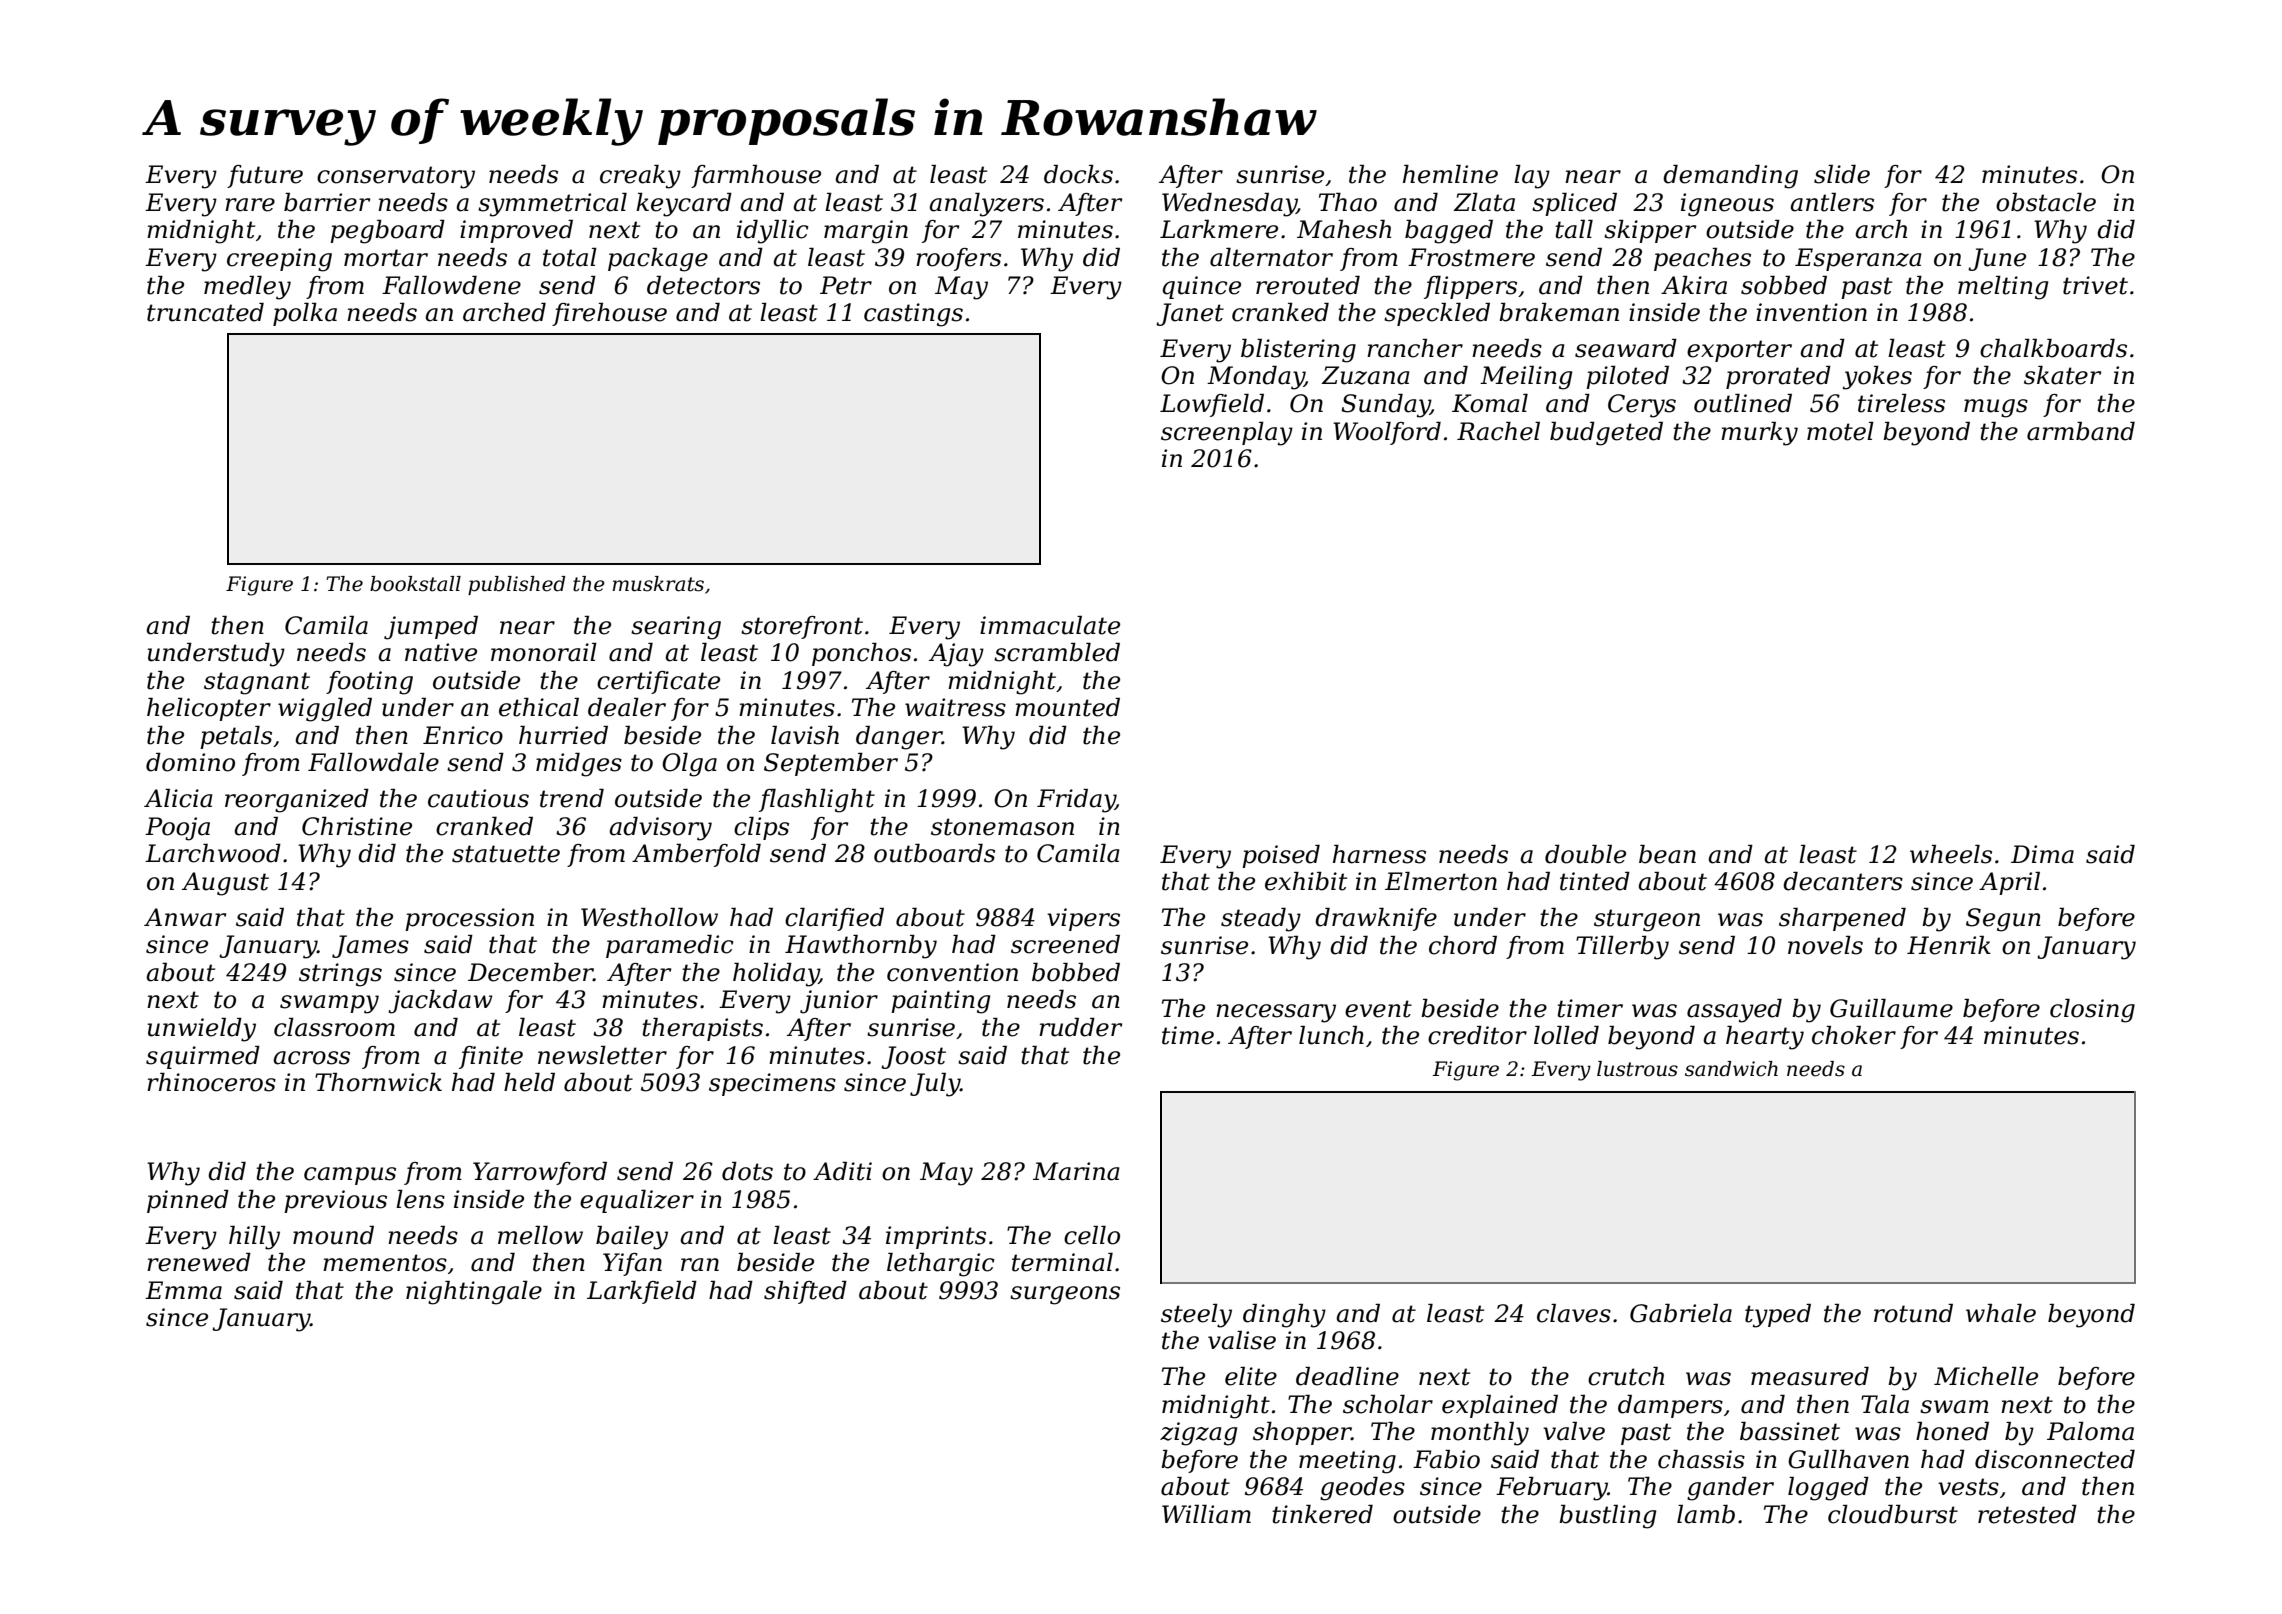 This page has width=2282, height=1614. What do you see at coordinates (702, 1029) in the page?
I see `therapists` at bounding box center [702, 1029].
